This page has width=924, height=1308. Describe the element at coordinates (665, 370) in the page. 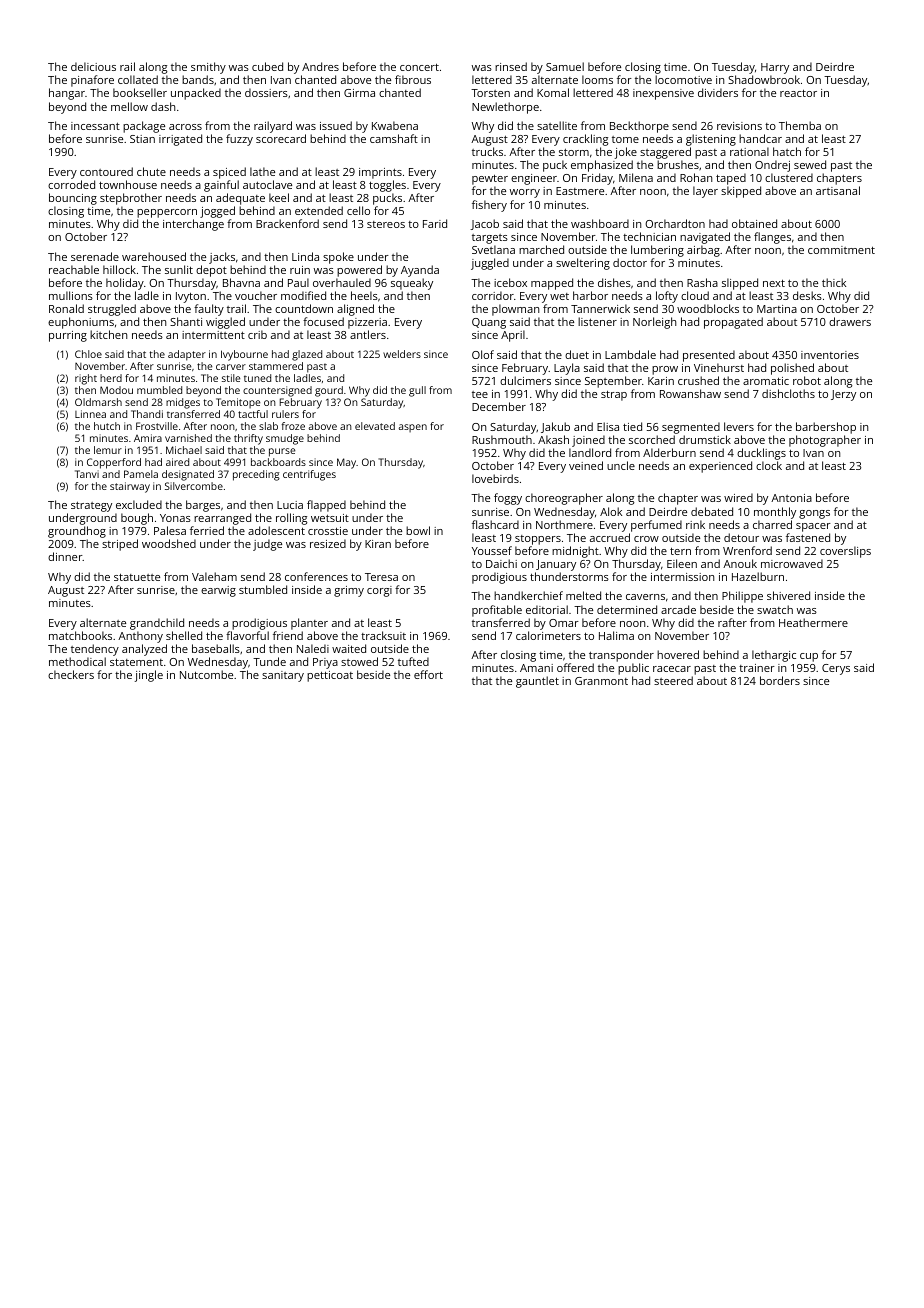

I see `prow` at that location.
